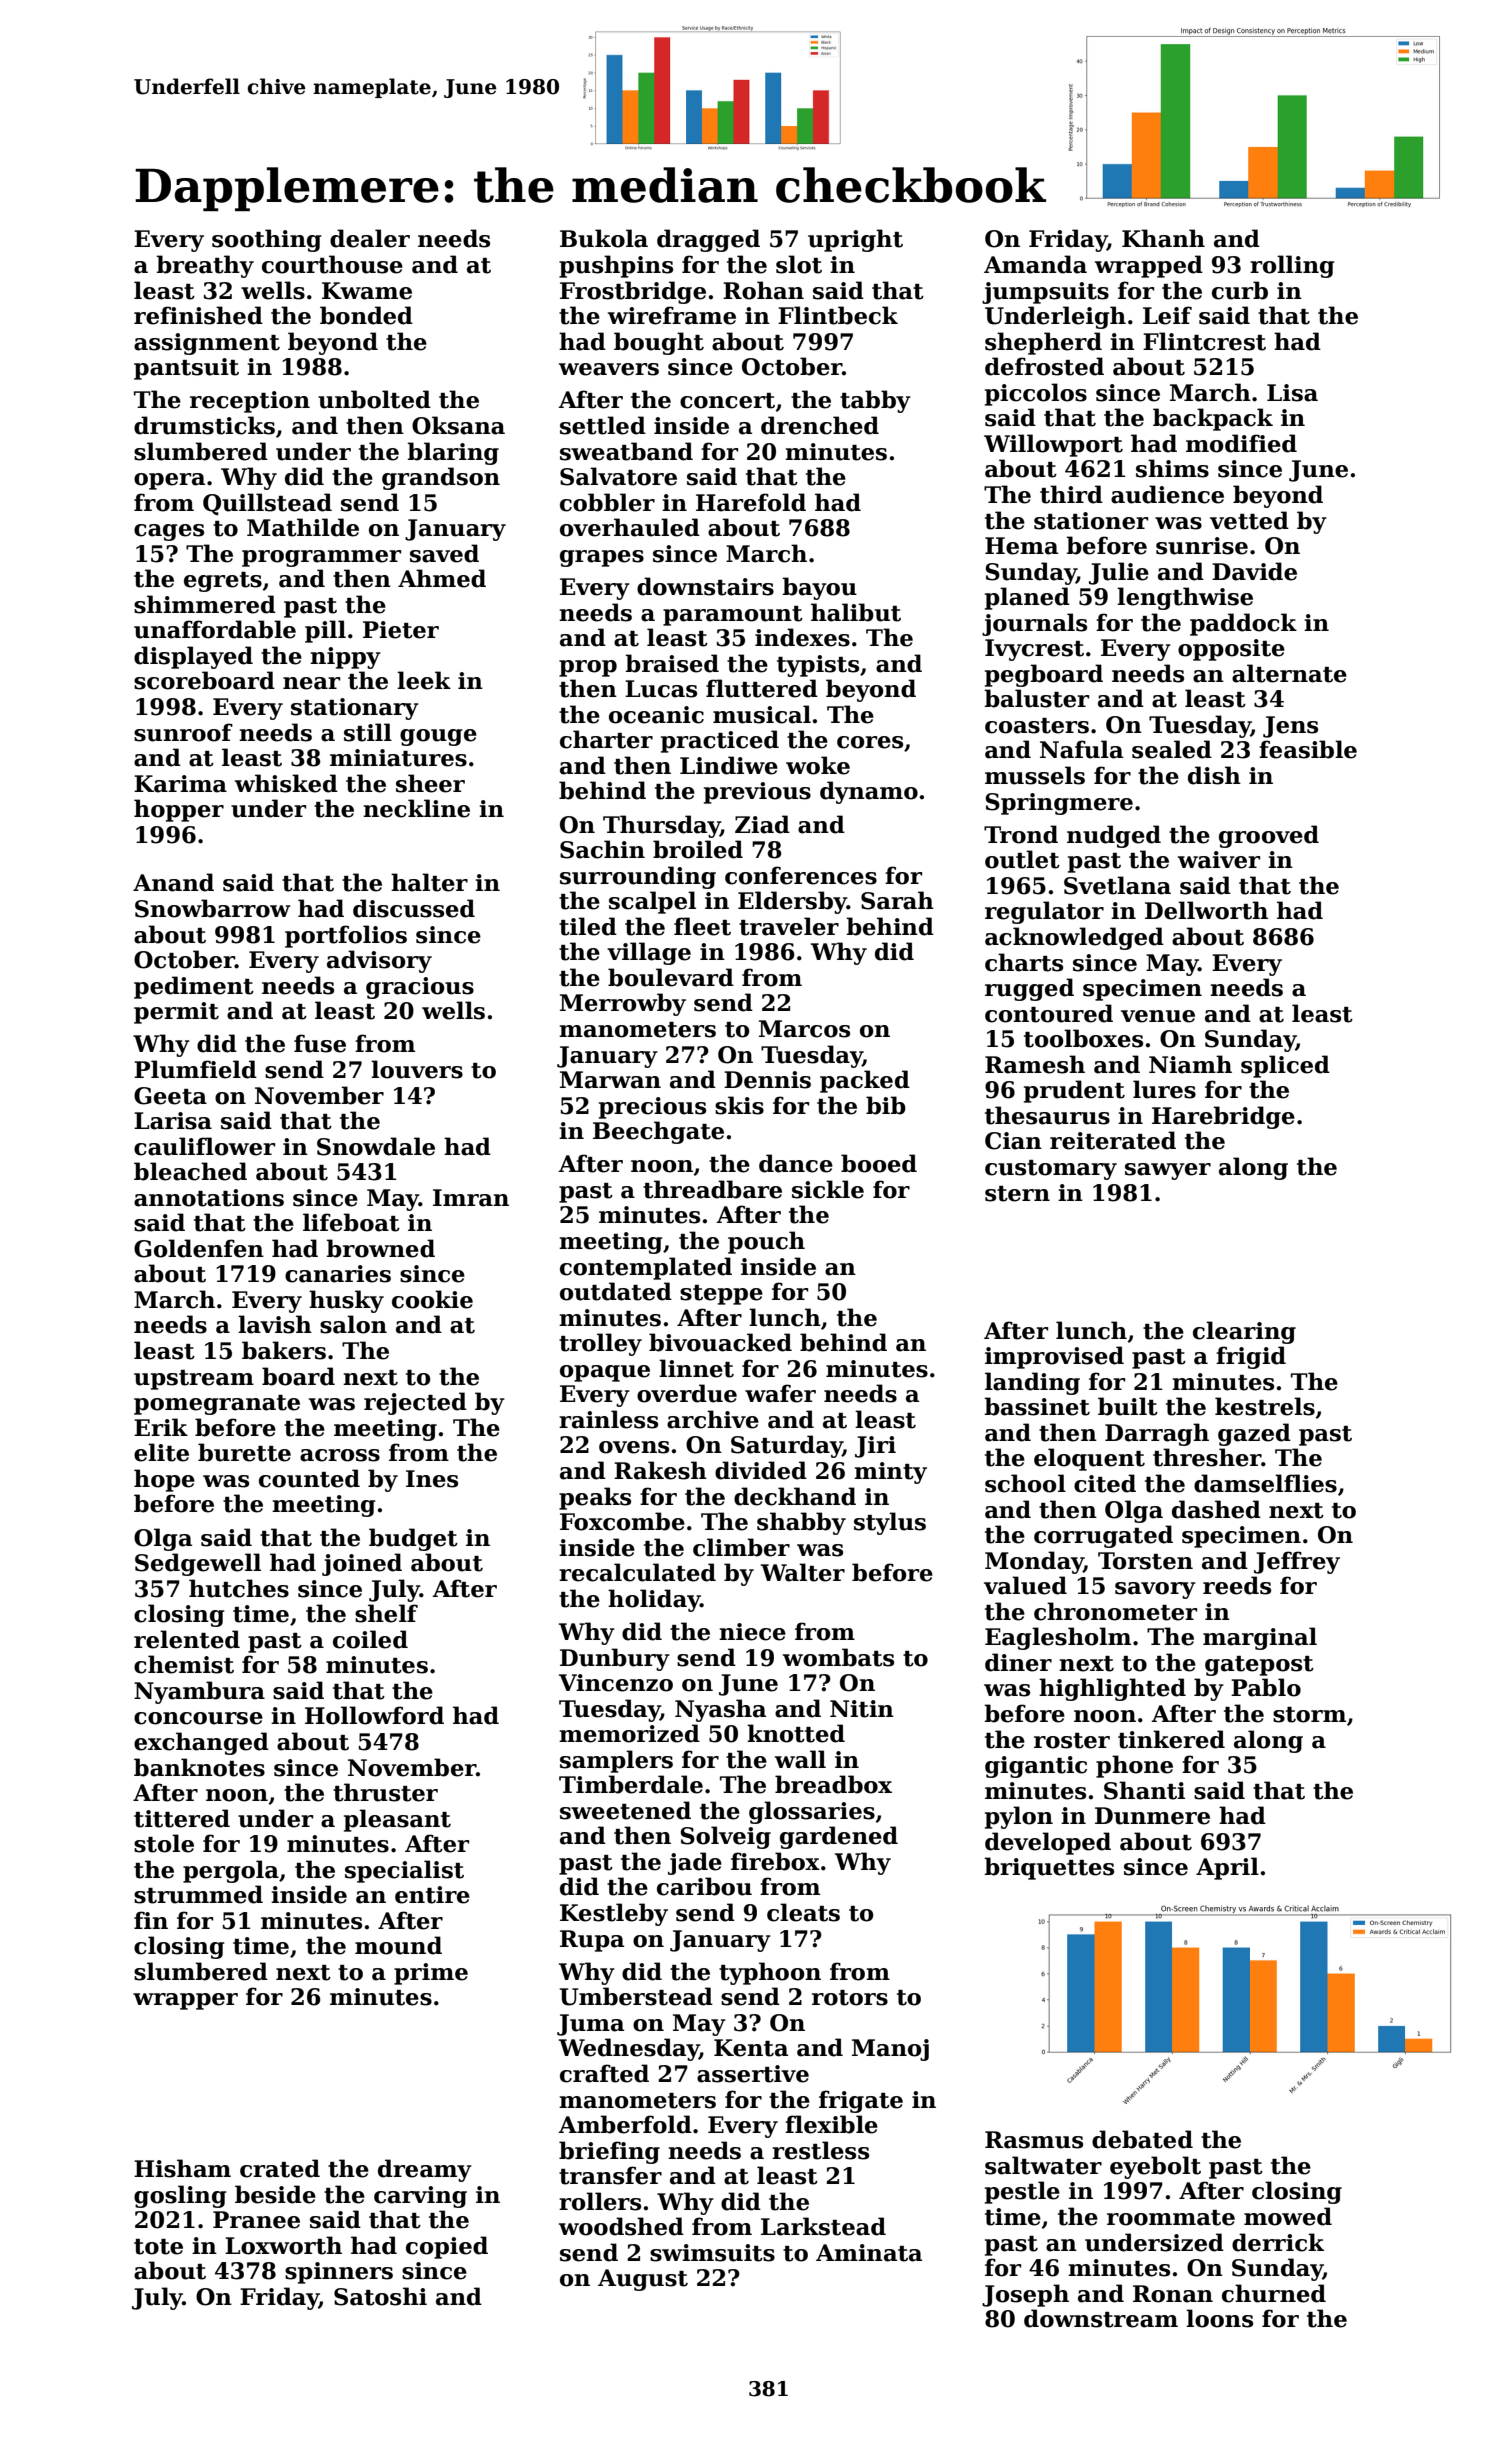  What do you see at coordinates (250, 402) in the screenshot?
I see `reception` at bounding box center [250, 402].
